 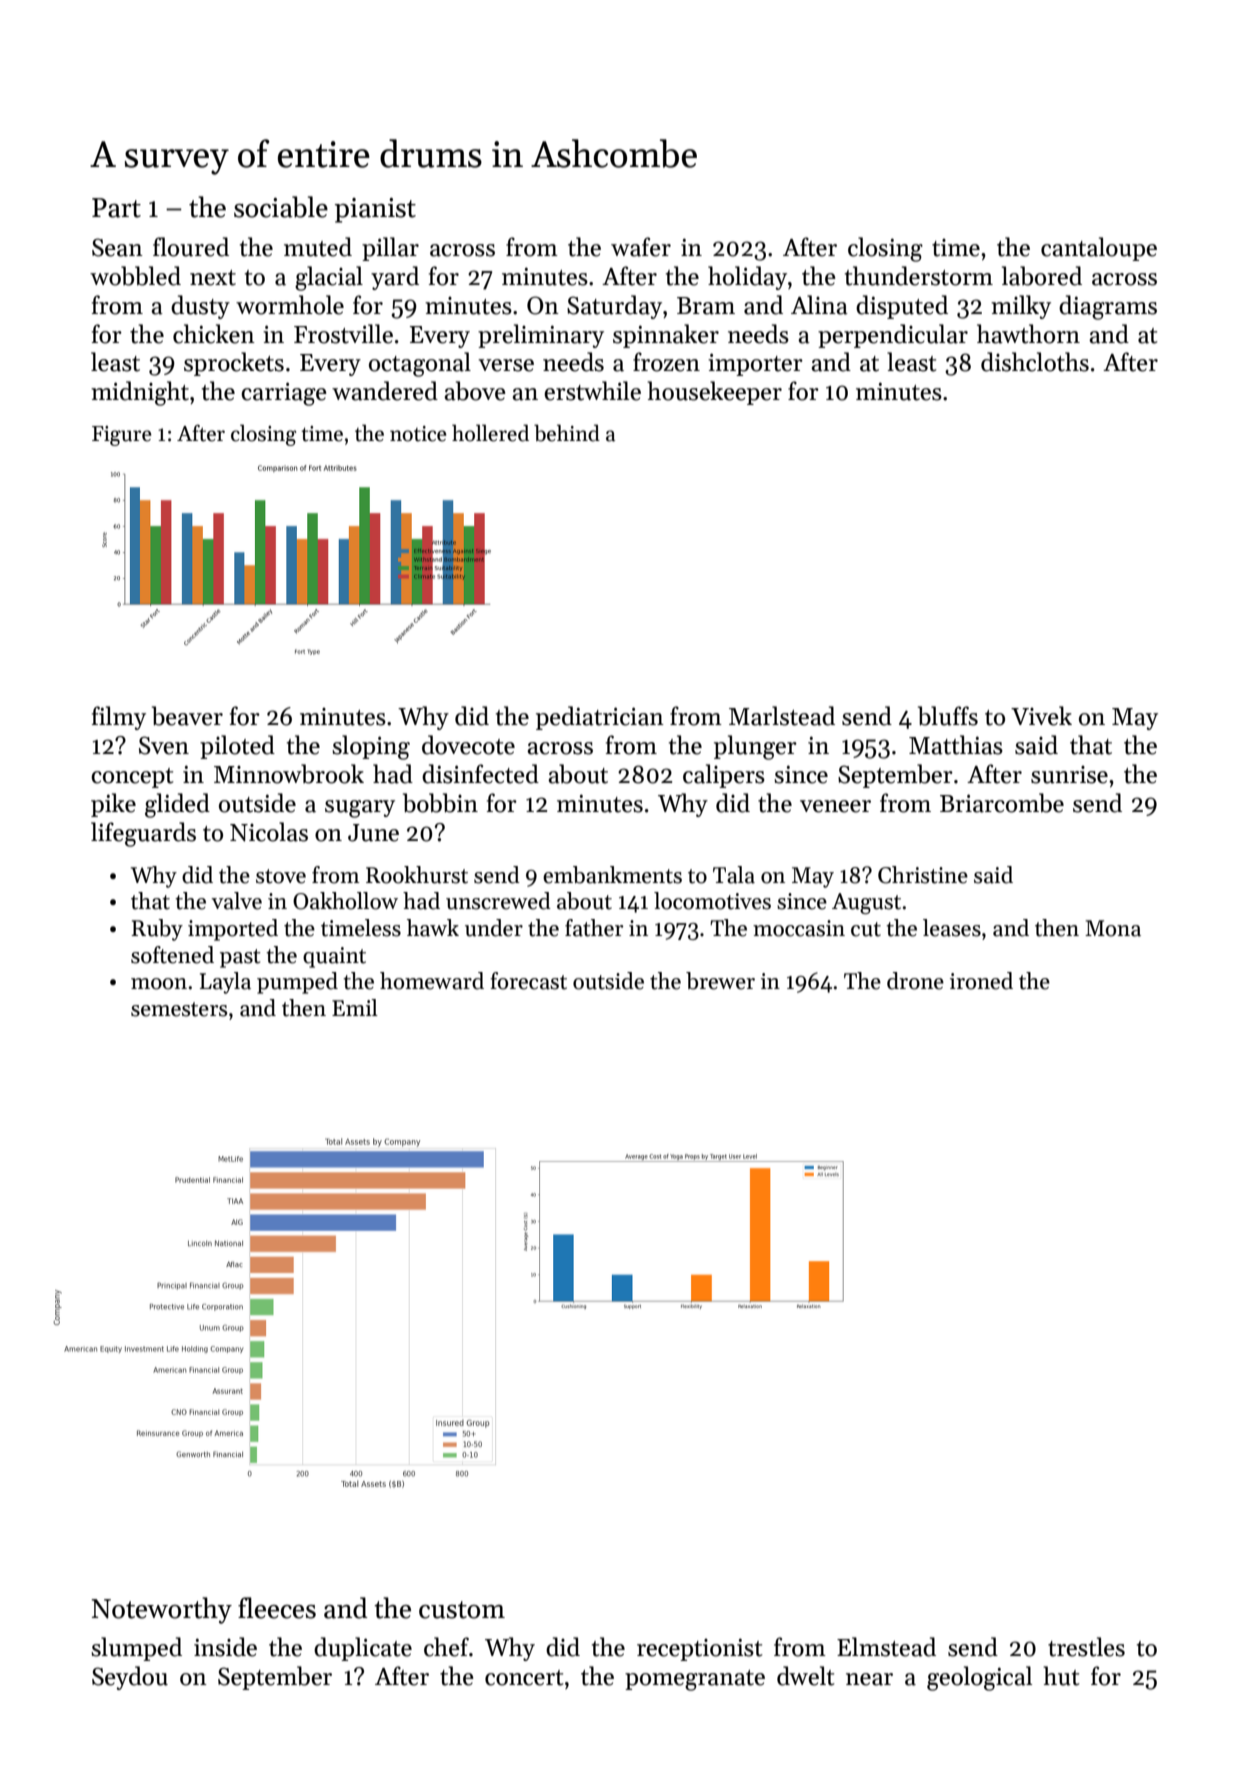 What do you see at coordinates (1028, 334) in the screenshot?
I see `hawthorn` at bounding box center [1028, 334].
